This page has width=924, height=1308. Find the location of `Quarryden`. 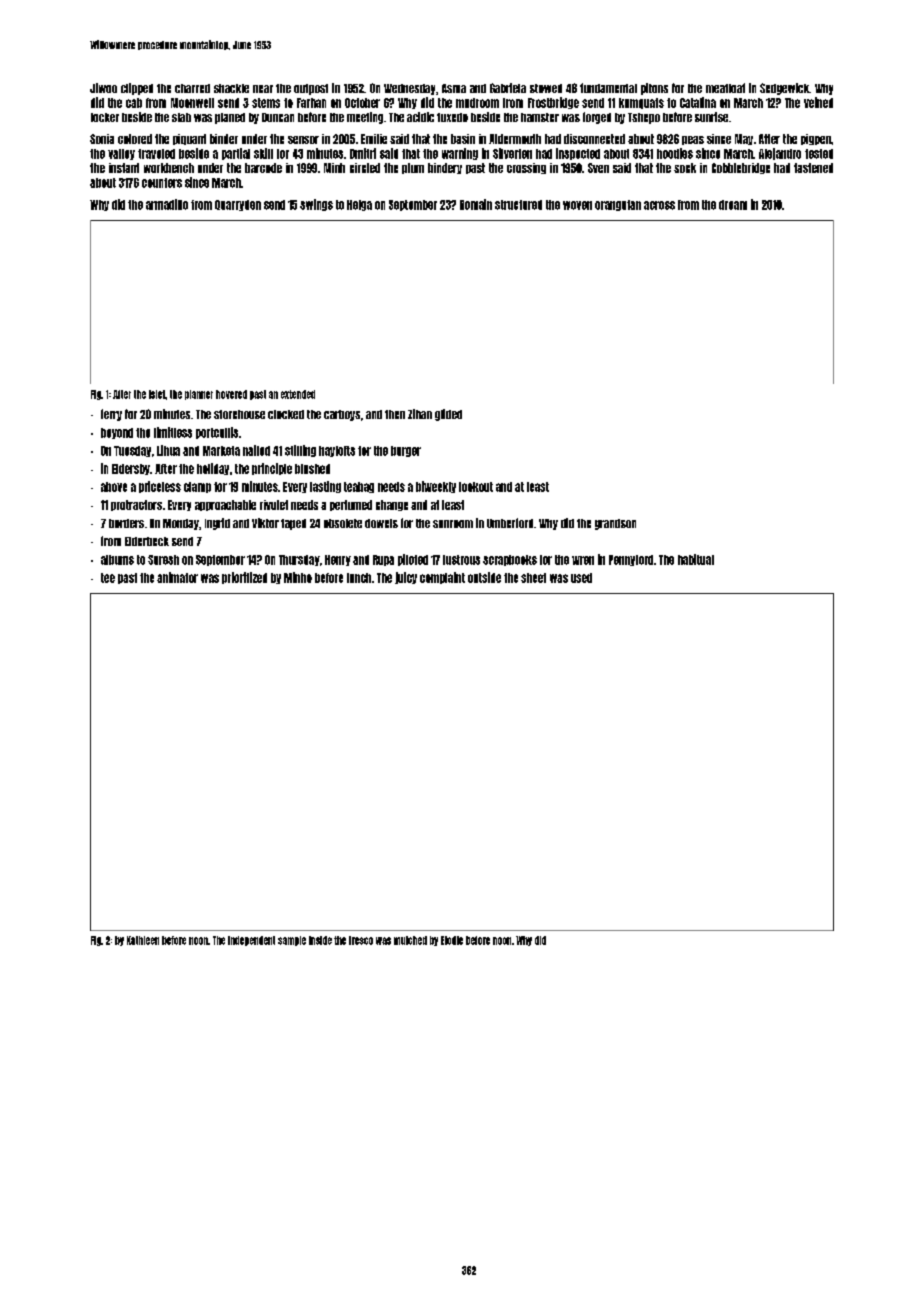

Quarryden is located at coordinates (238, 205).
